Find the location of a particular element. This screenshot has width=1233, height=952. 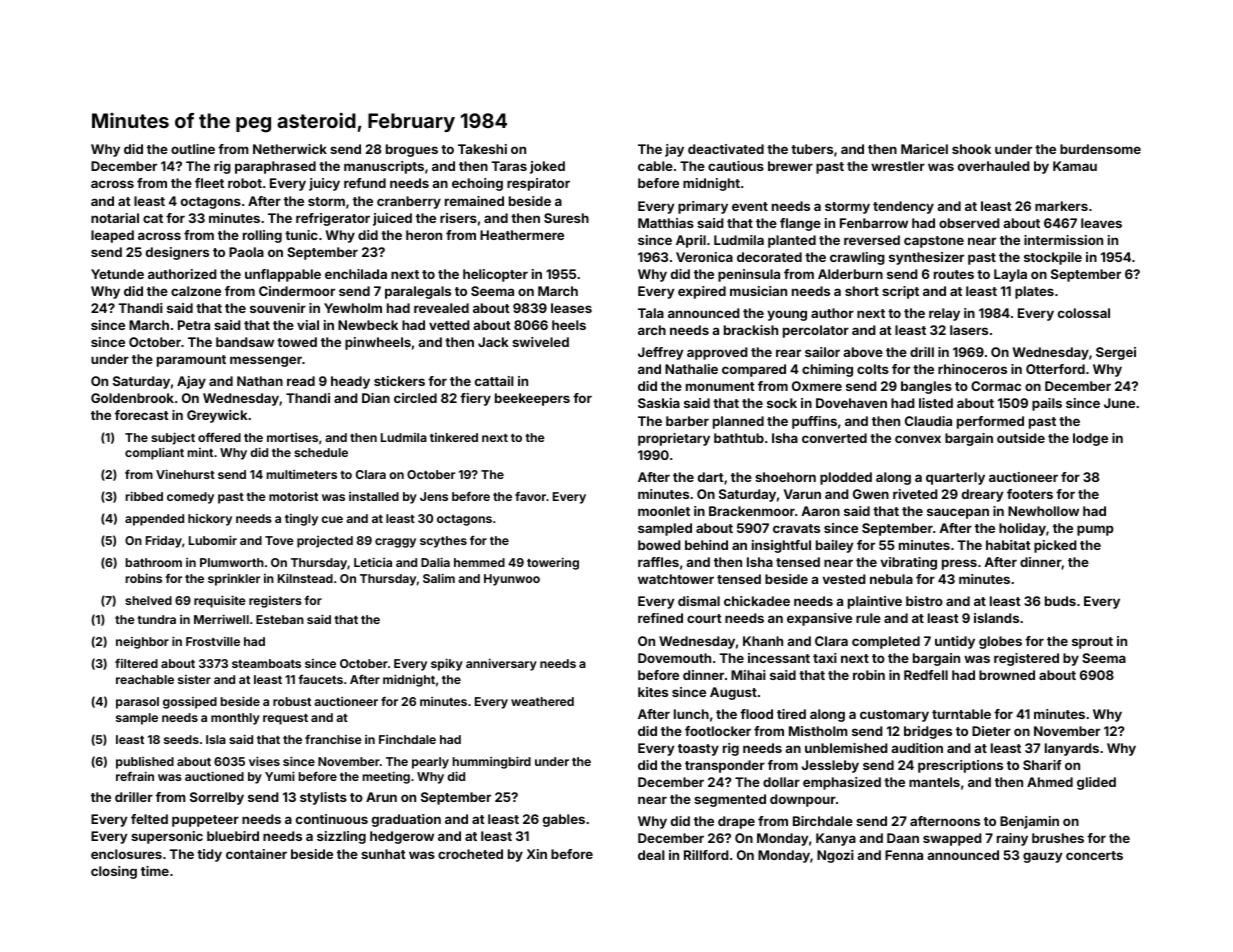

chickadee is located at coordinates (757, 601).
